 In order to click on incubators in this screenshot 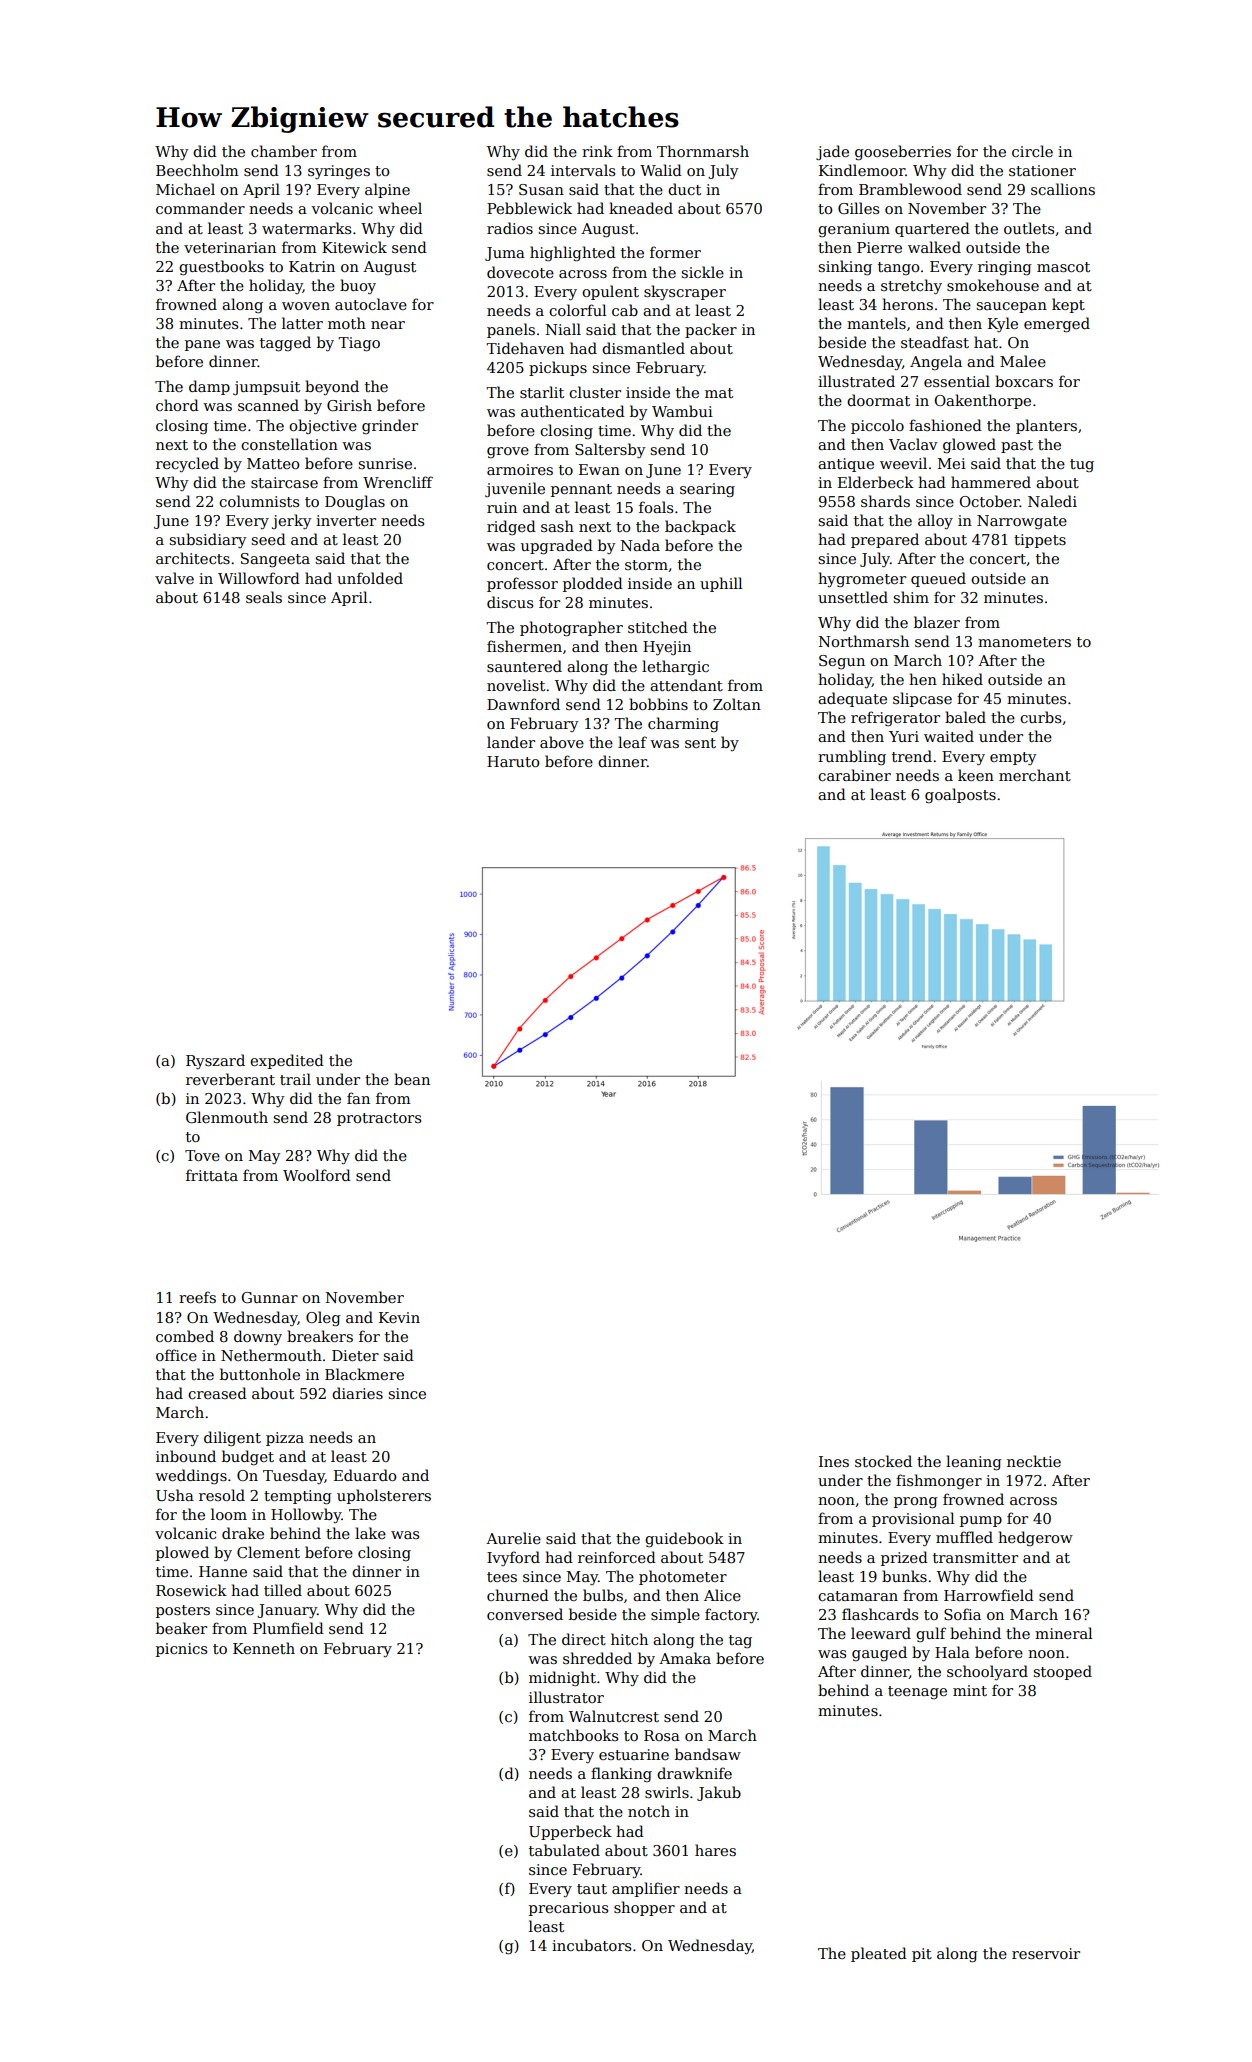, I will do `click(591, 1945)`.
